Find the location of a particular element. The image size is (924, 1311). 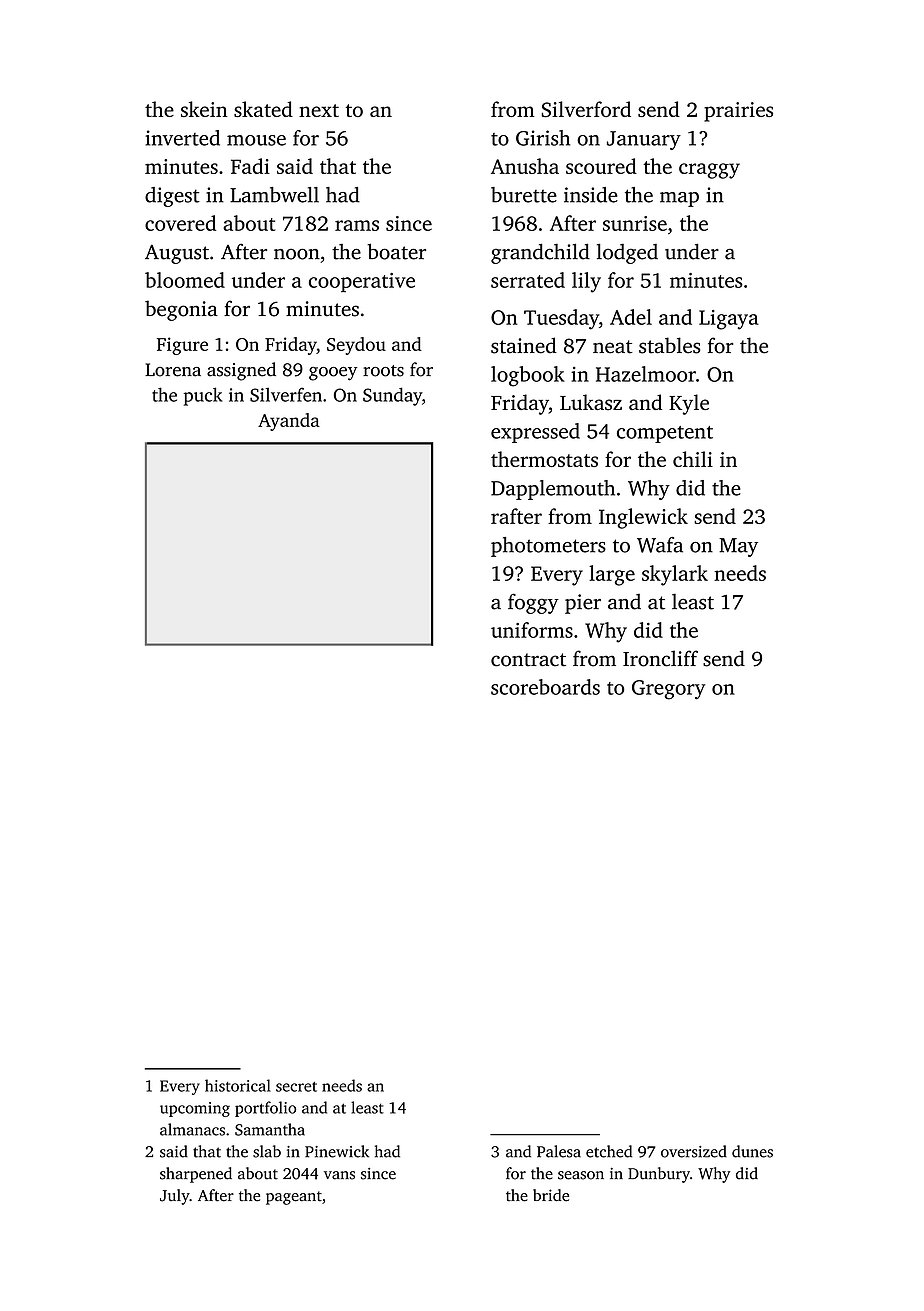

Gregory is located at coordinates (669, 690).
